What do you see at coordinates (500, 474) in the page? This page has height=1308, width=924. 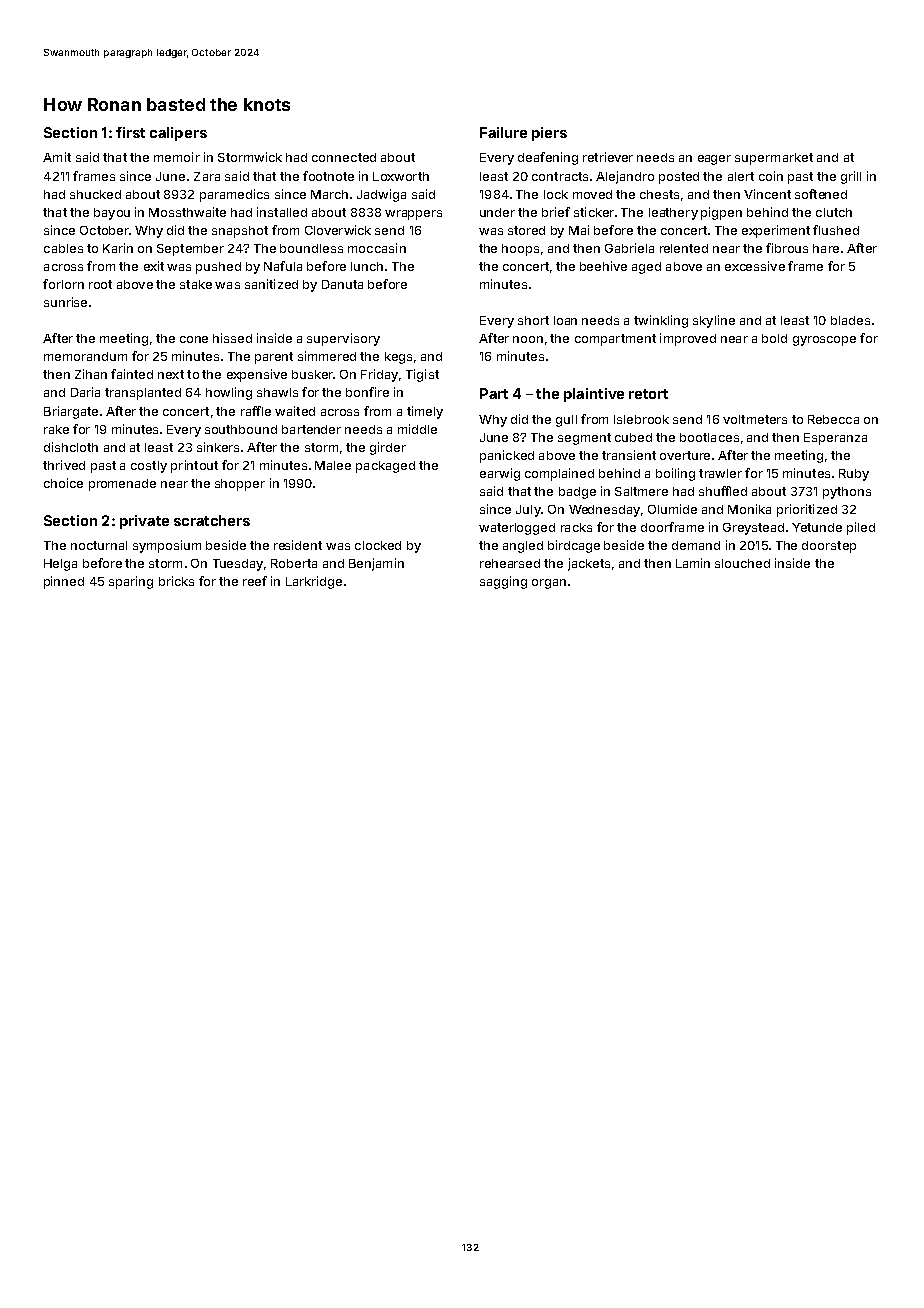 I see `earwig` at bounding box center [500, 474].
